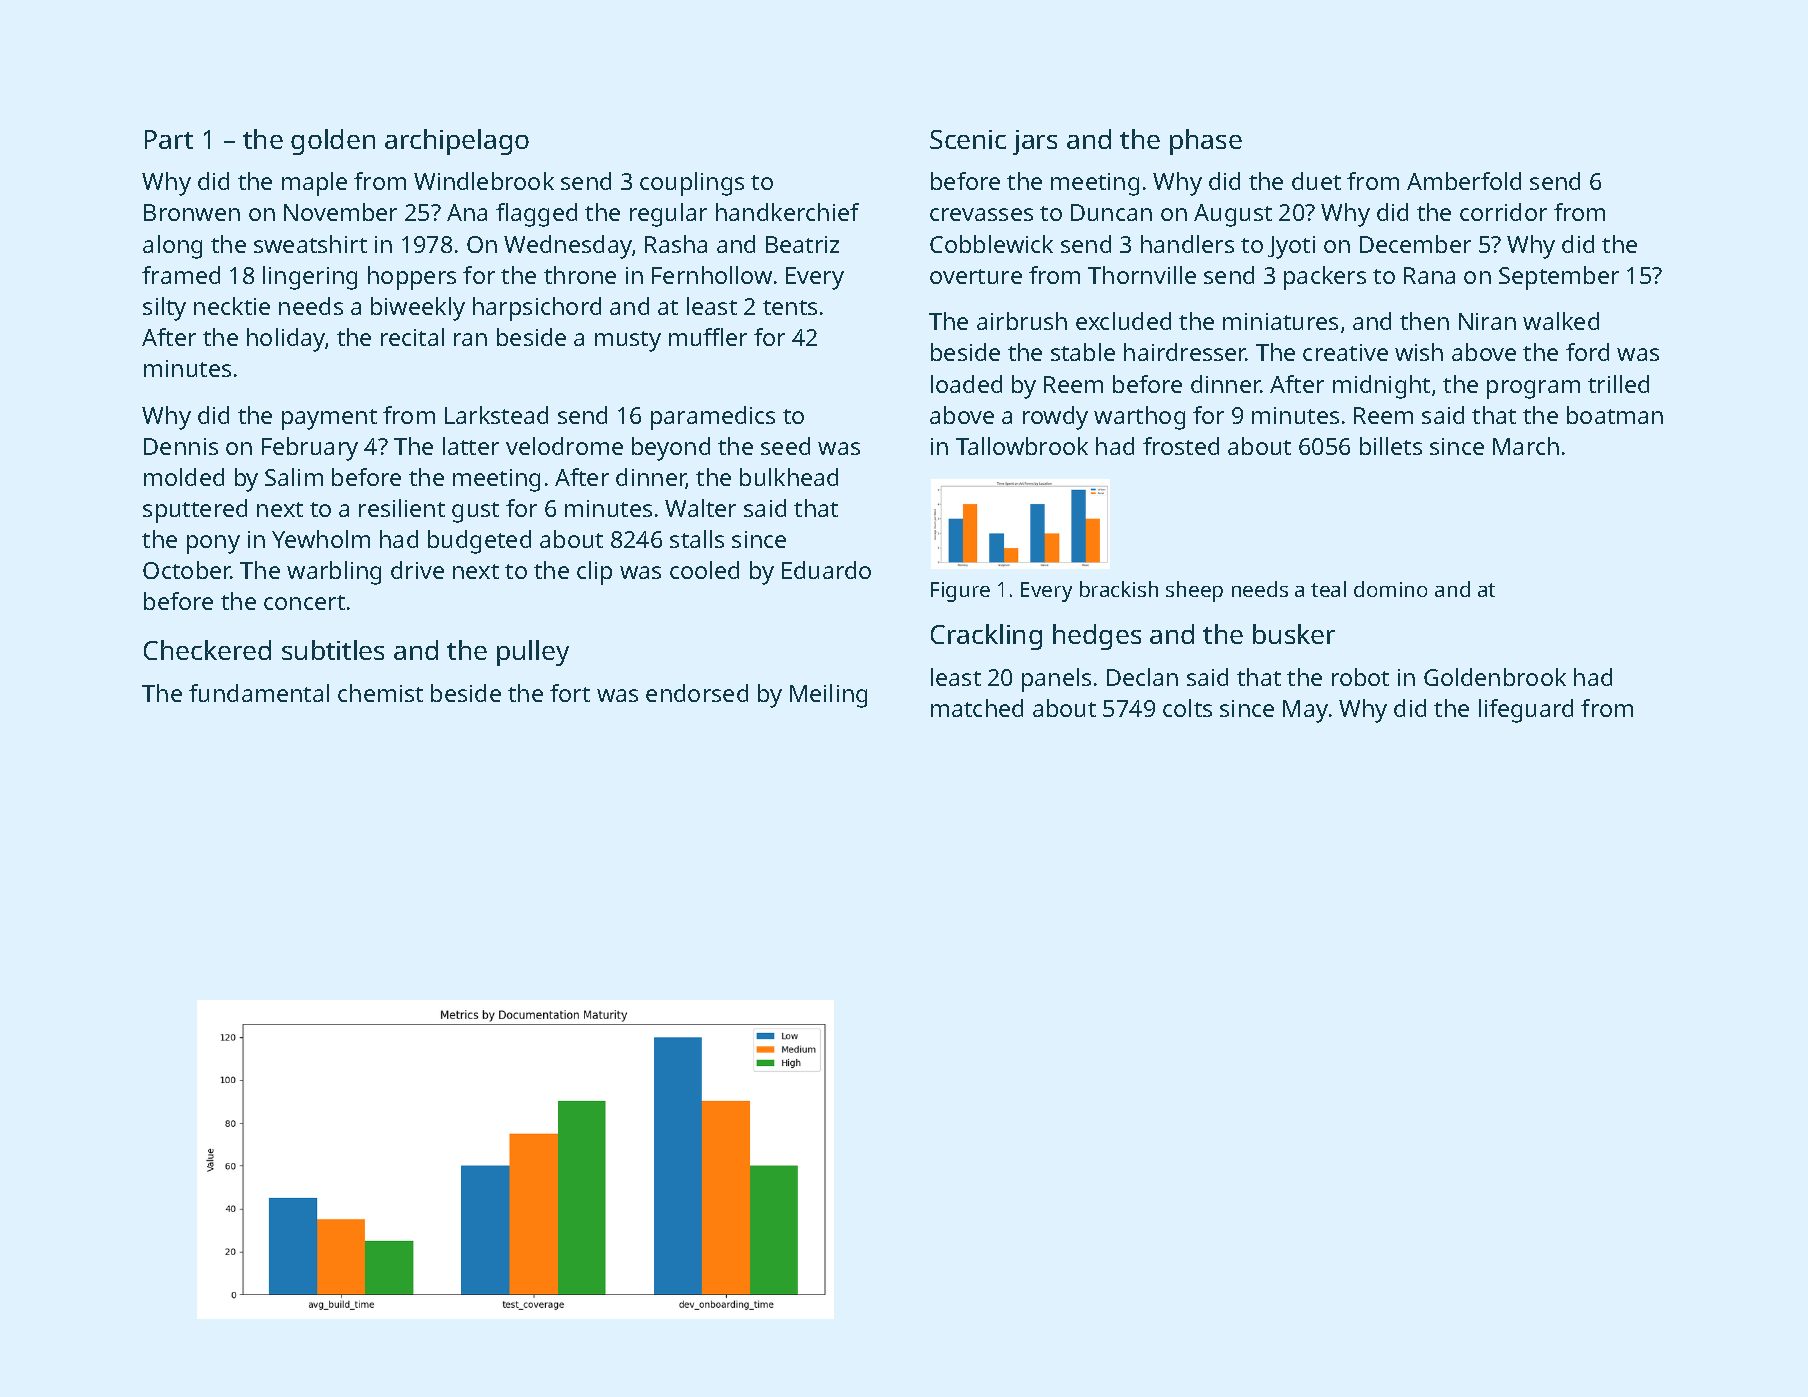 The image size is (1808, 1397). Describe the element at coordinates (314, 184) in the screenshot. I see `maple` at that location.
